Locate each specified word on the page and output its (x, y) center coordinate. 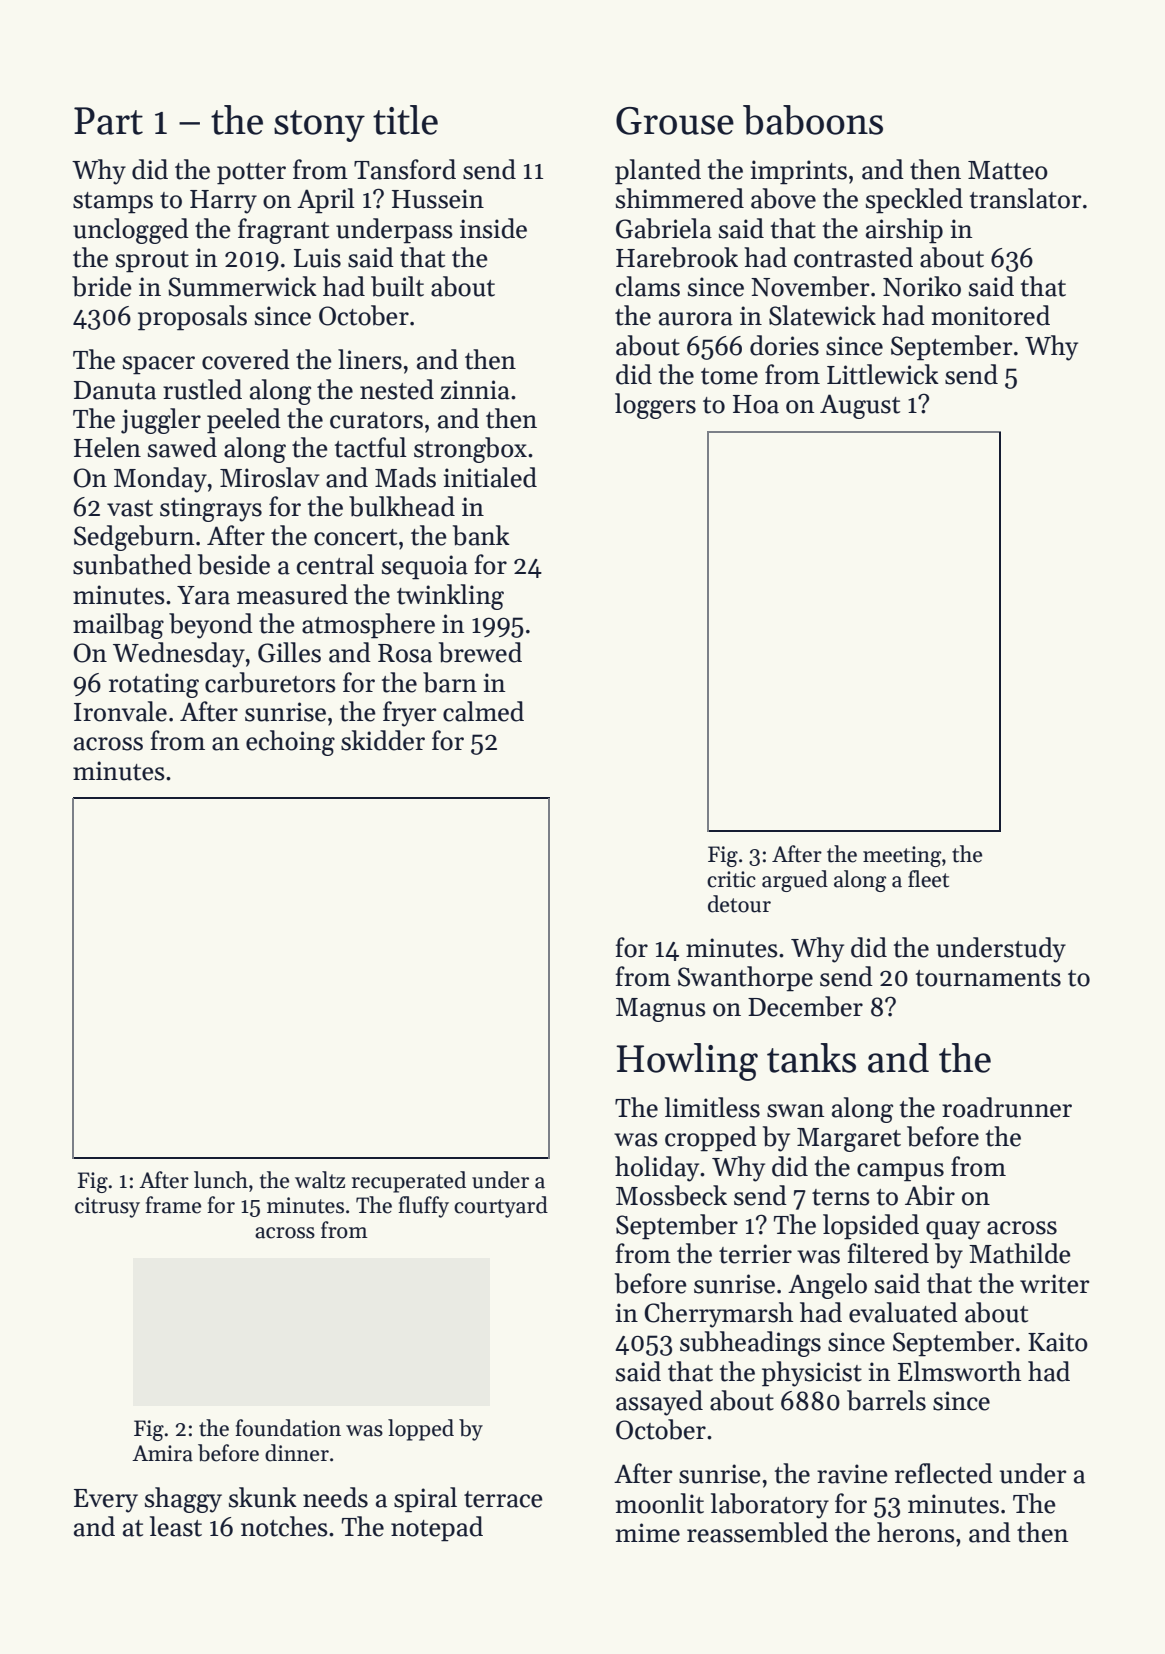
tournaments (988, 978)
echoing (290, 743)
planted (658, 172)
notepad (437, 1529)
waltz (320, 1180)
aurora (696, 319)
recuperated (409, 1182)
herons (916, 1532)
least (176, 1526)
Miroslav (270, 477)
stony (319, 126)
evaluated (903, 1312)
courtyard (501, 1207)
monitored (990, 315)
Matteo (1008, 170)
